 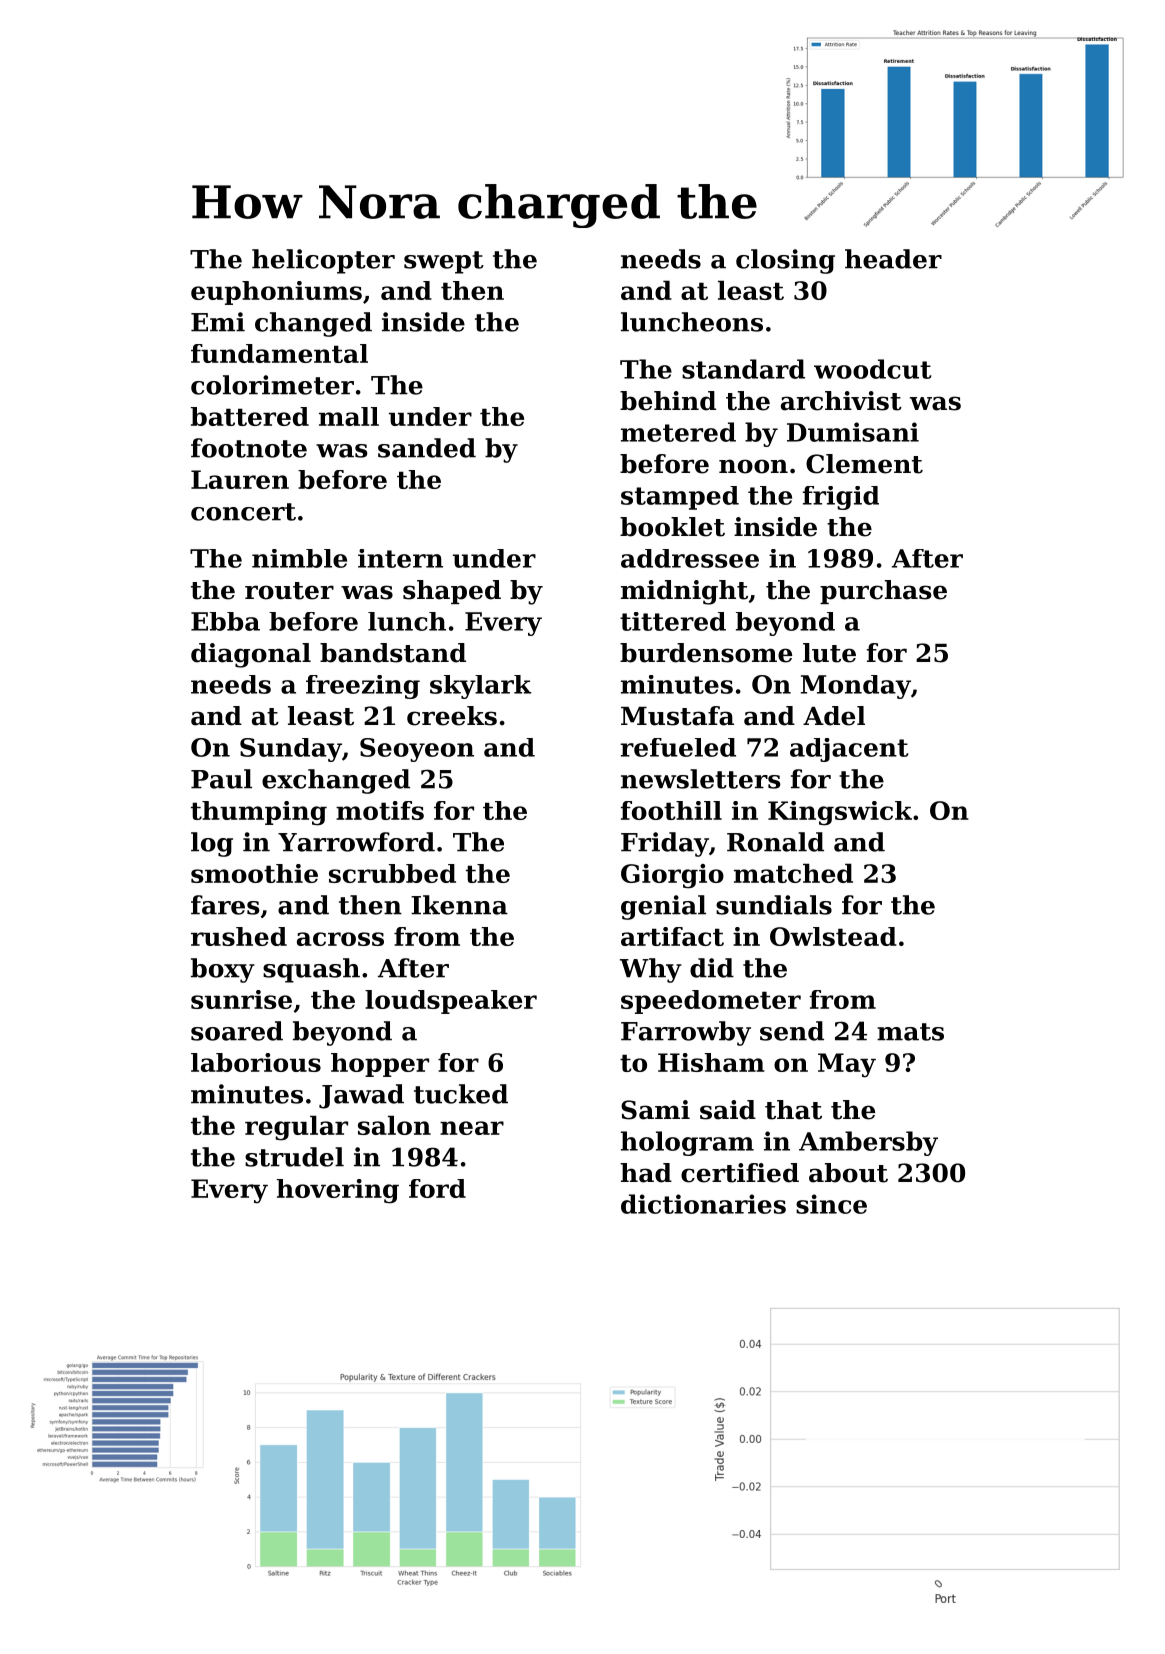 What do you see at coordinates (671, 810) in the screenshot?
I see `foothill` at bounding box center [671, 810].
